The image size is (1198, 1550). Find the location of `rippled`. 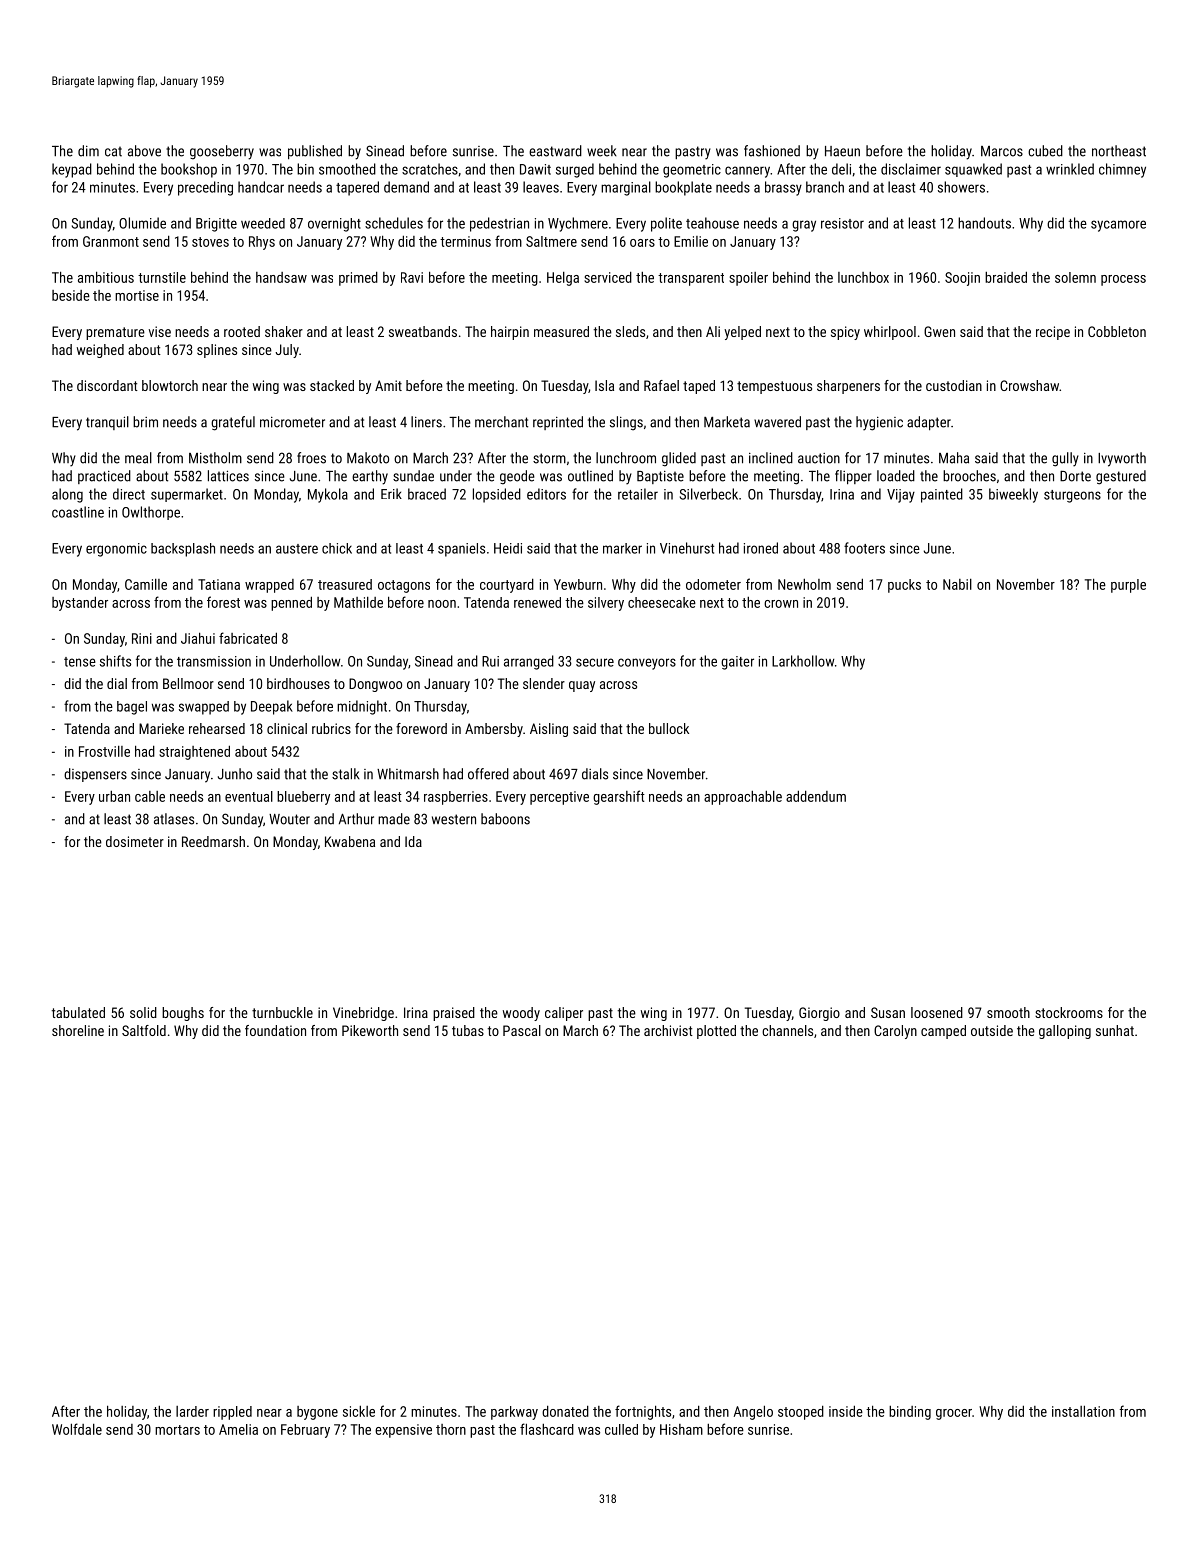

rippled is located at coordinates (232, 1413).
